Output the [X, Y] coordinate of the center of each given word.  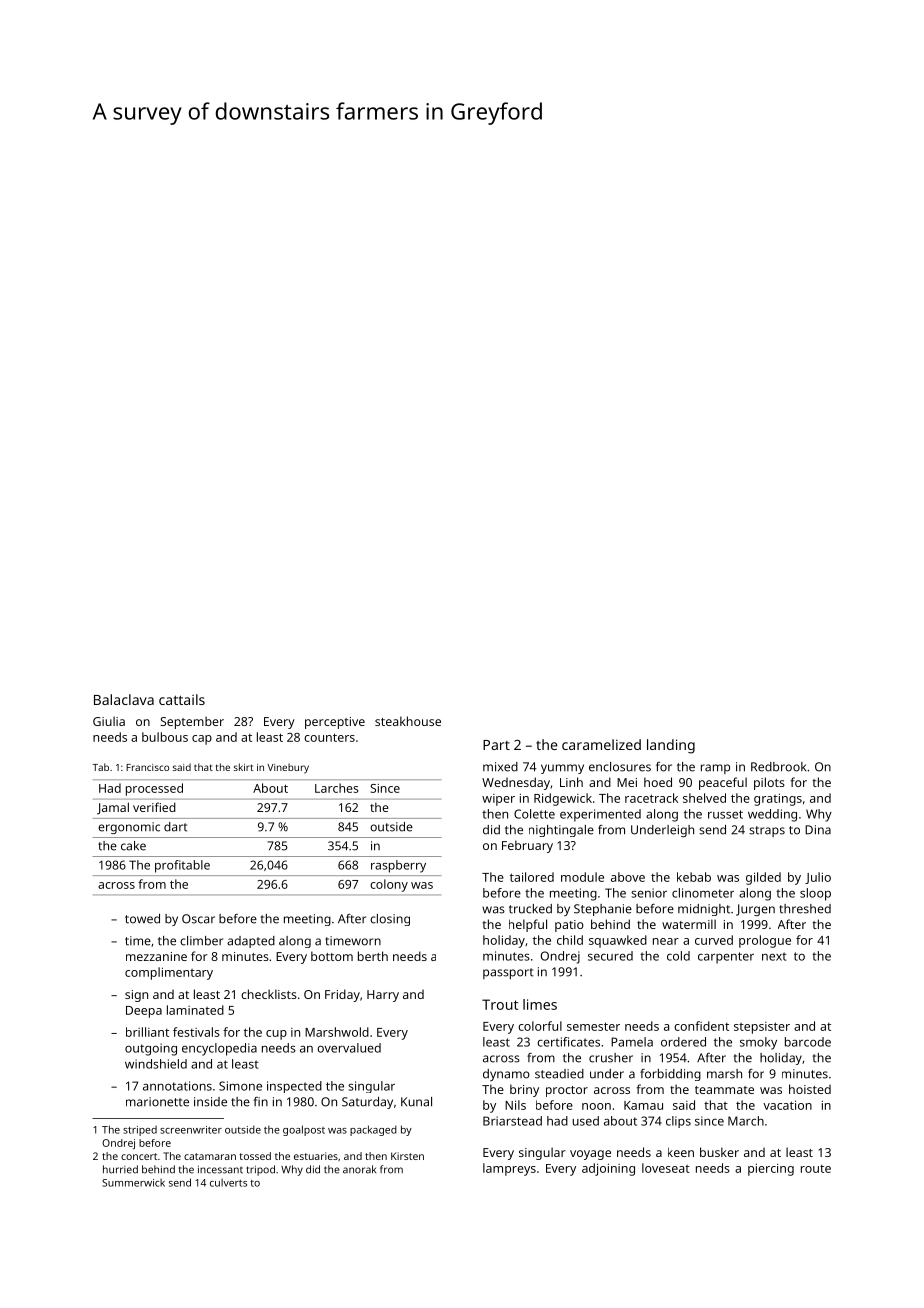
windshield [156, 1064]
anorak [359, 1169]
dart [176, 827]
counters [329, 737]
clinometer [703, 893]
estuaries [316, 1156]
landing [671, 746]
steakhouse [408, 721]
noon [596, 1106]
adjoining [608, 1169]
